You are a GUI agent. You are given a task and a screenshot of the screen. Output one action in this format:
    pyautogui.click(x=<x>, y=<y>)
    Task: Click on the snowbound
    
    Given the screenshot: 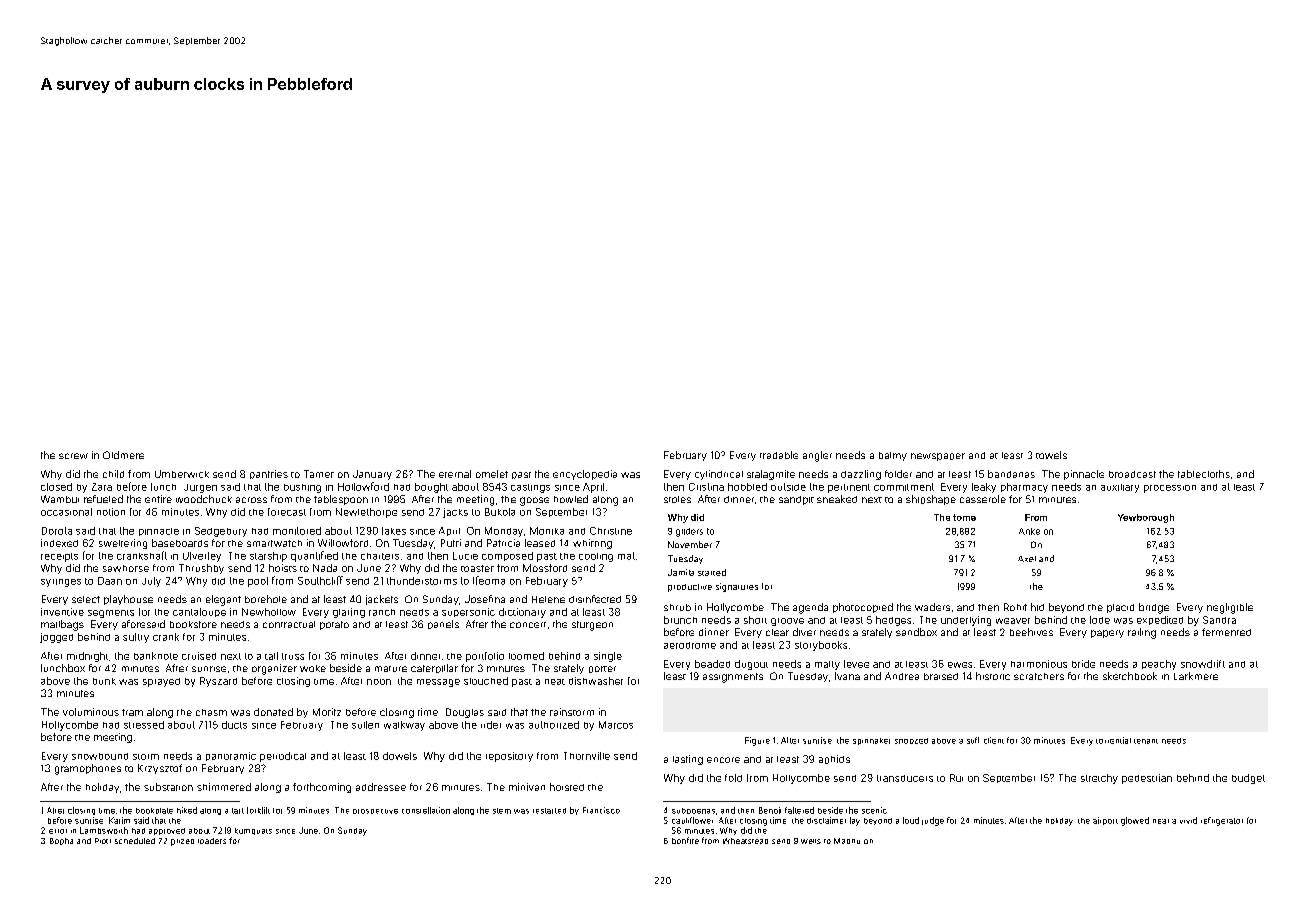 What is the action you would take?
    pyautogui.click(x=100, y=756)
